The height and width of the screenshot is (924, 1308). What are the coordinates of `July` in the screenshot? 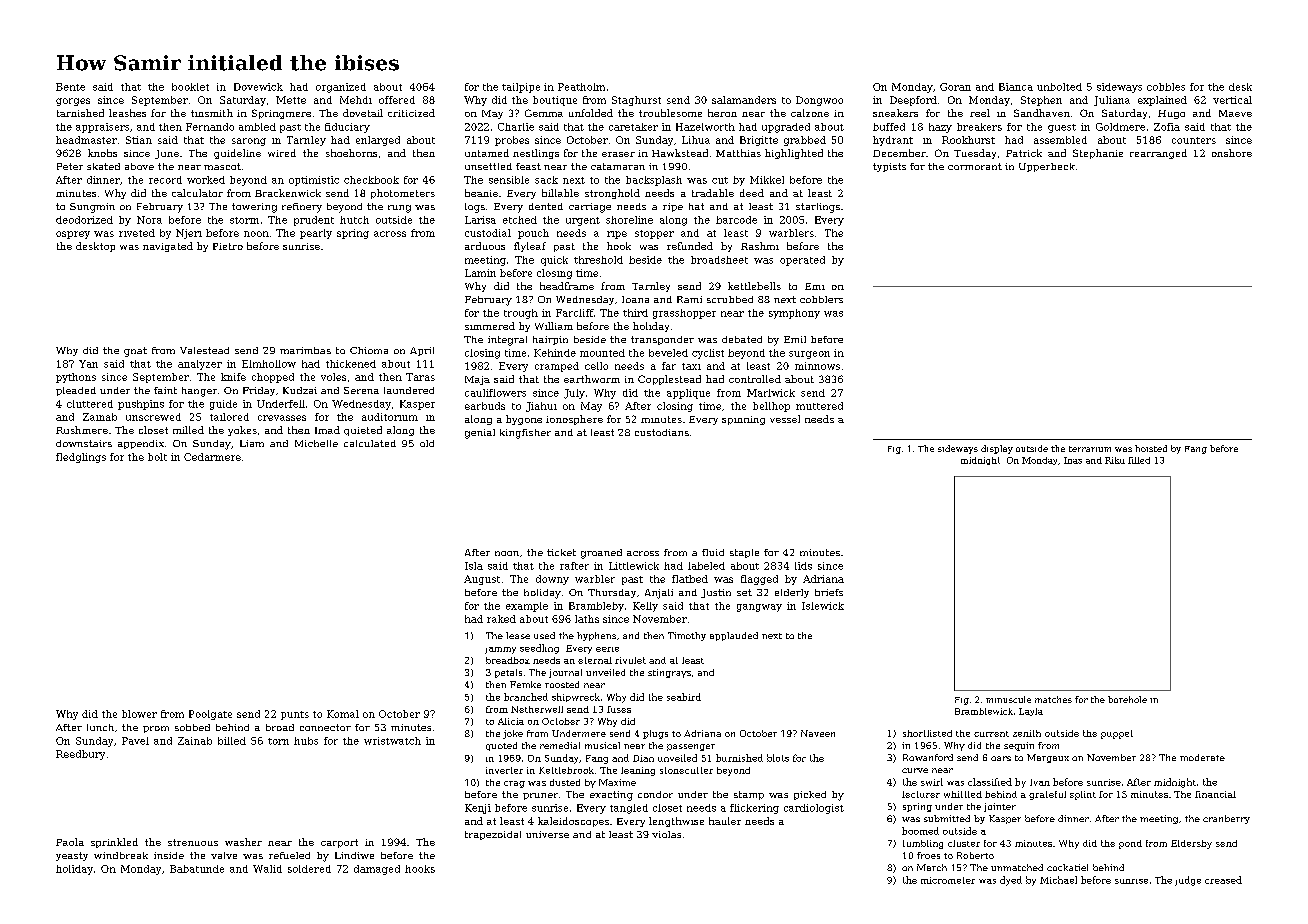 It's located at (574, 394).
